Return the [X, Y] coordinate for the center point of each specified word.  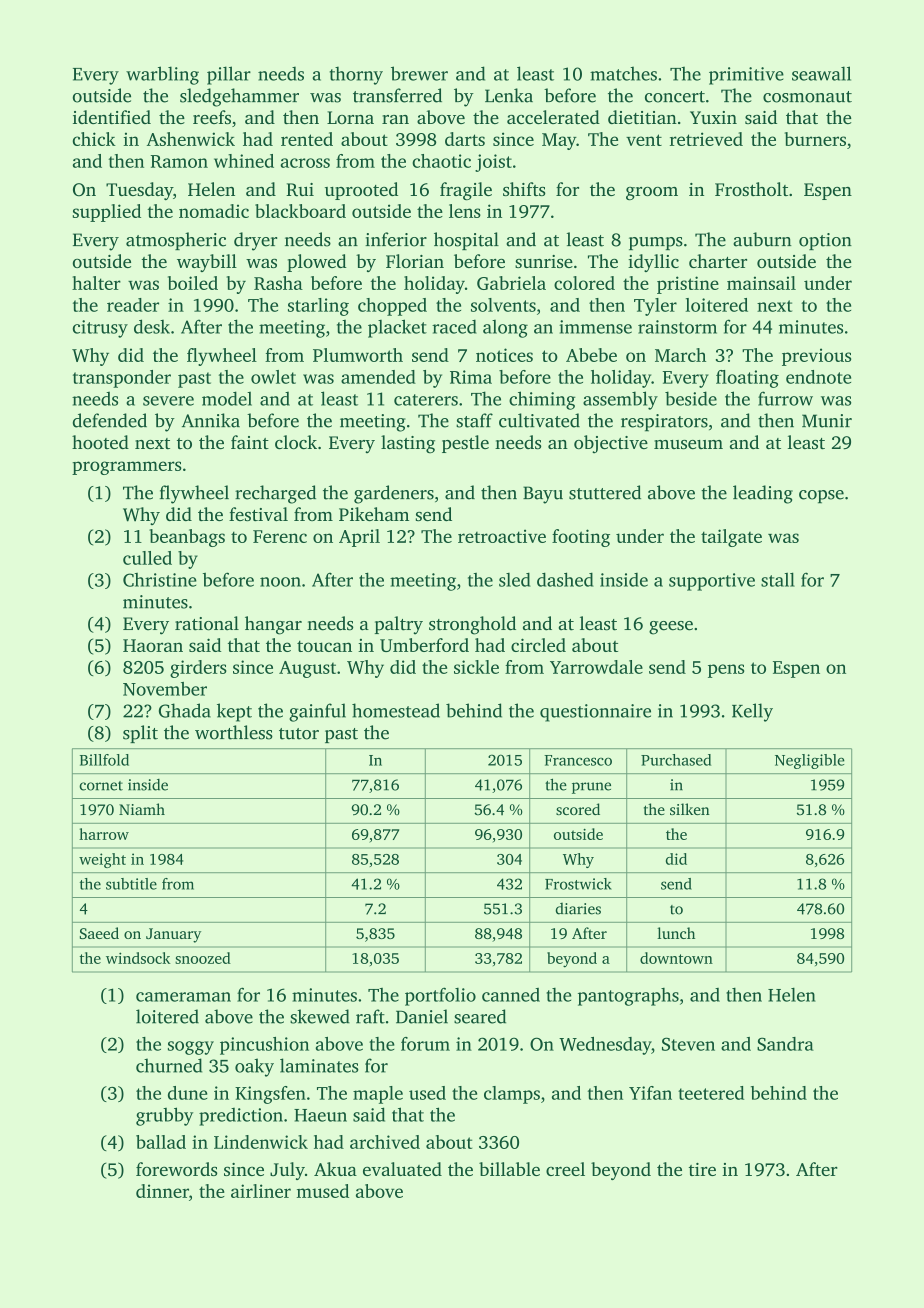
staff [474, 420]
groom [652, 193]
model [227, 398]
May [559, 141]
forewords [176, 1169]
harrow [104, 834]
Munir [827, 421]
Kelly [752, 712]
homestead [396, 710]
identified [112, 117]
